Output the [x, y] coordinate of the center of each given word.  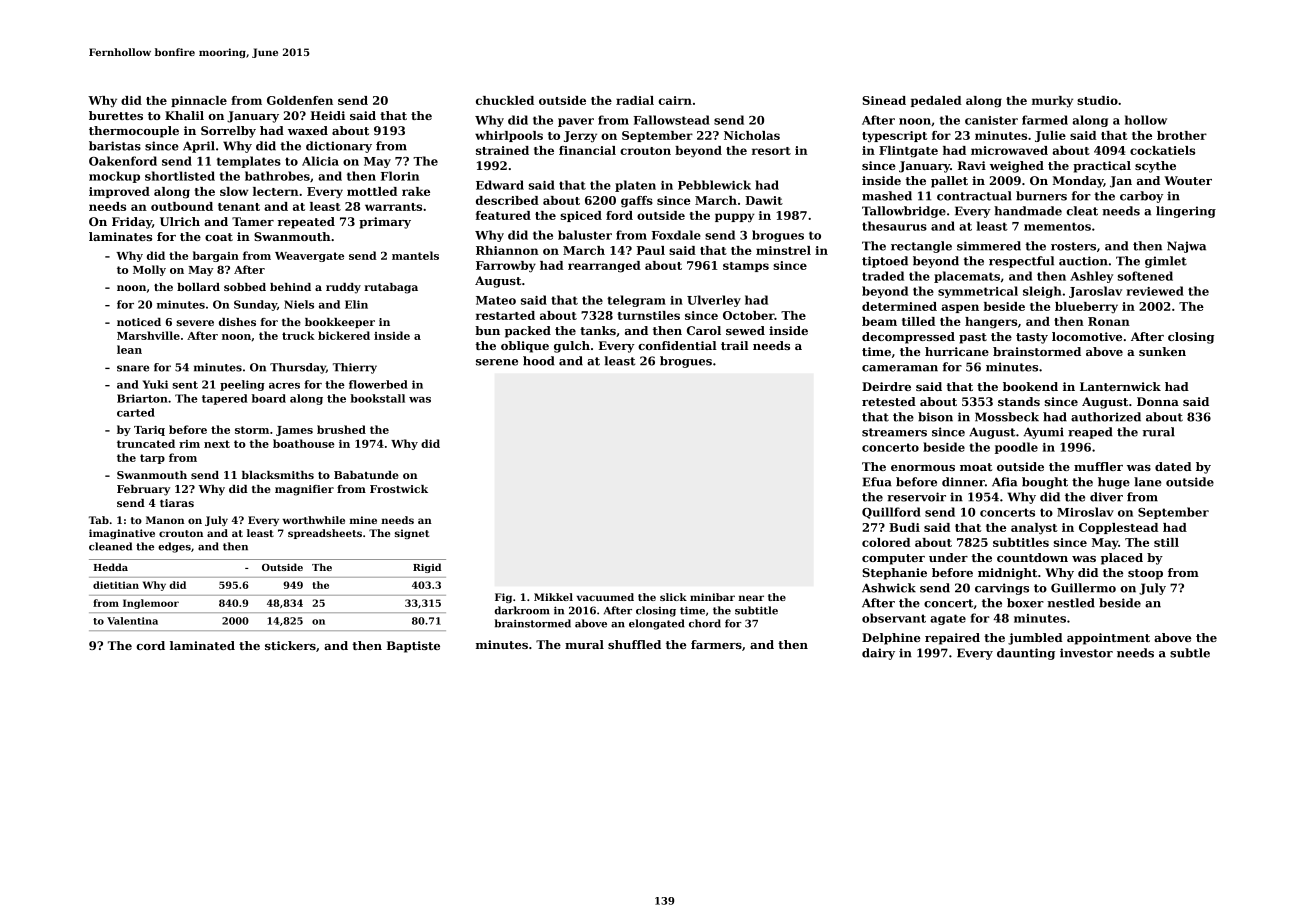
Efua [877, 482]
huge [1114, 483]
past [973, 338]
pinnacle [199, 101]
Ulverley [714, 301]
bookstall [377, 398]
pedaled [936, 101]
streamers [894, 432]
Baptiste [413, 647]
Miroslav [1085, 512]
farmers [716, 644]
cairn [675, 100]
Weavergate [309, 257]
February [143, 490]
